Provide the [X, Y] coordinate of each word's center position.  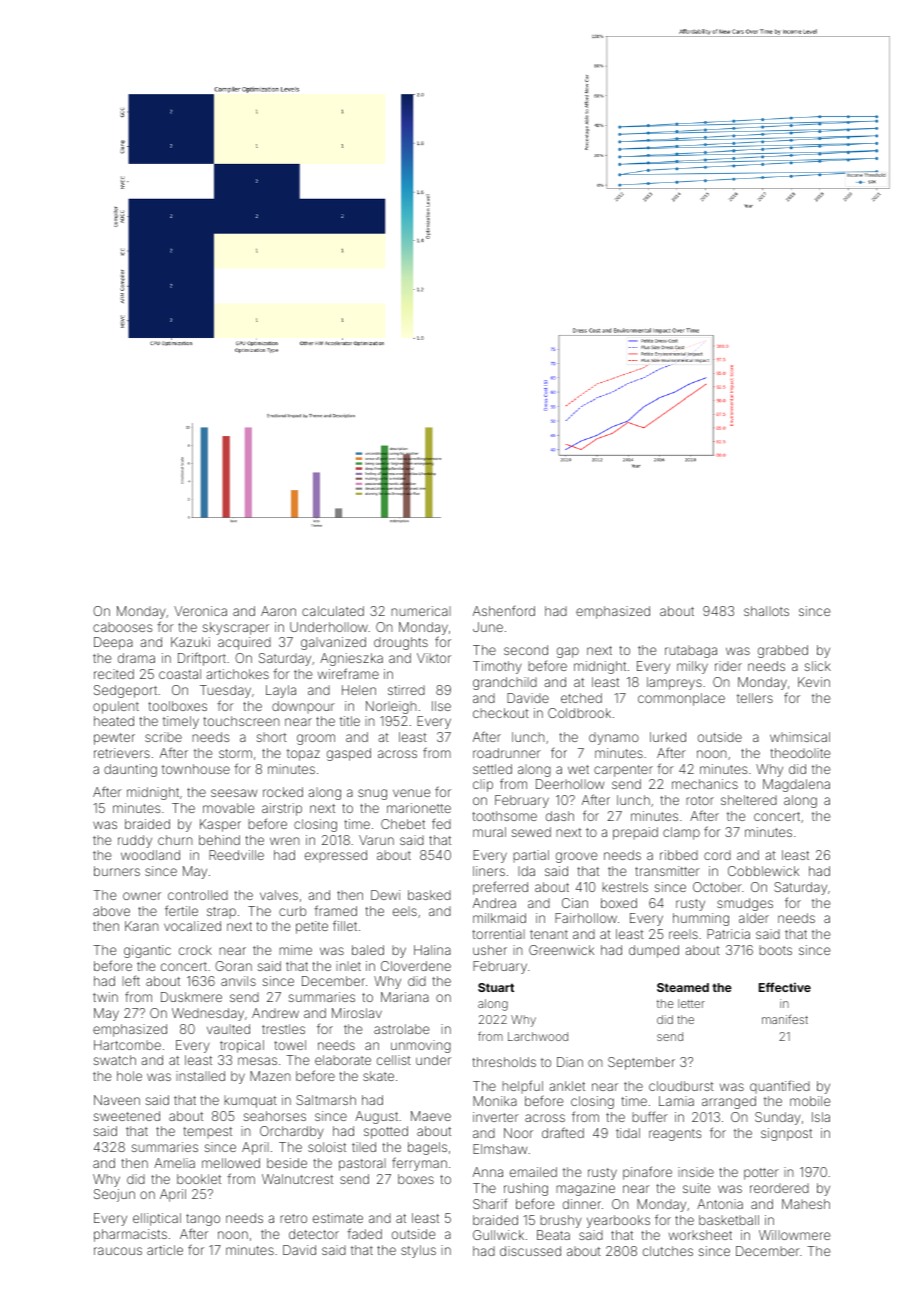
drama [136, 658]
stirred [406, 690]
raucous [118, 1251]
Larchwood [538, 1036]
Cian [575, 903]
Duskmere [191, 997]
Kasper [220, 825]
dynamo [614, 738]
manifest [785, 1019]
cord [717, 855]
